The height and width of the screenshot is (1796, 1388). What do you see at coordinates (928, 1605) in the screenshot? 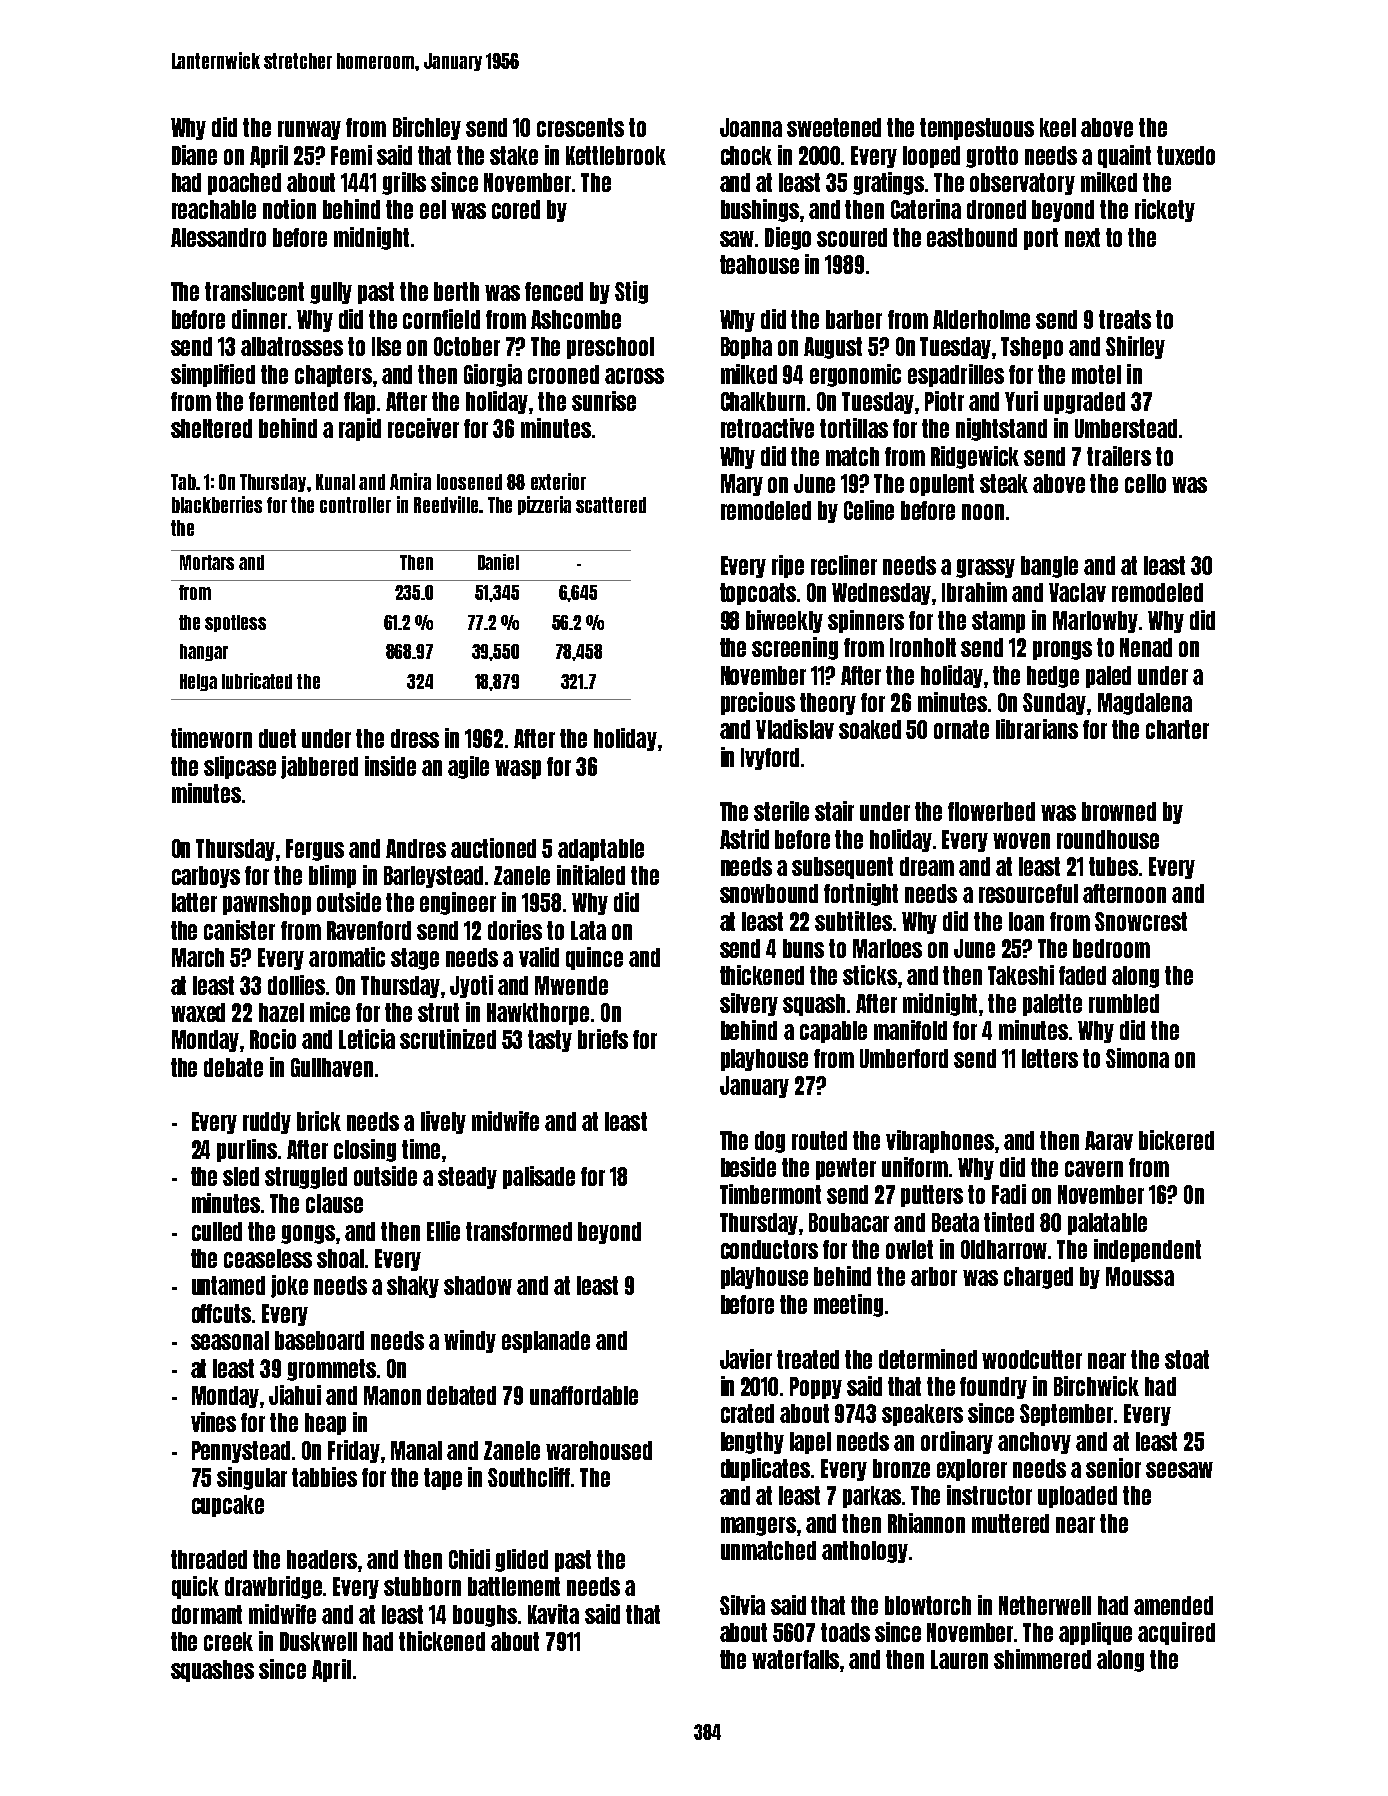
I see `blowtorch` at bounding box center [928, 1605].
